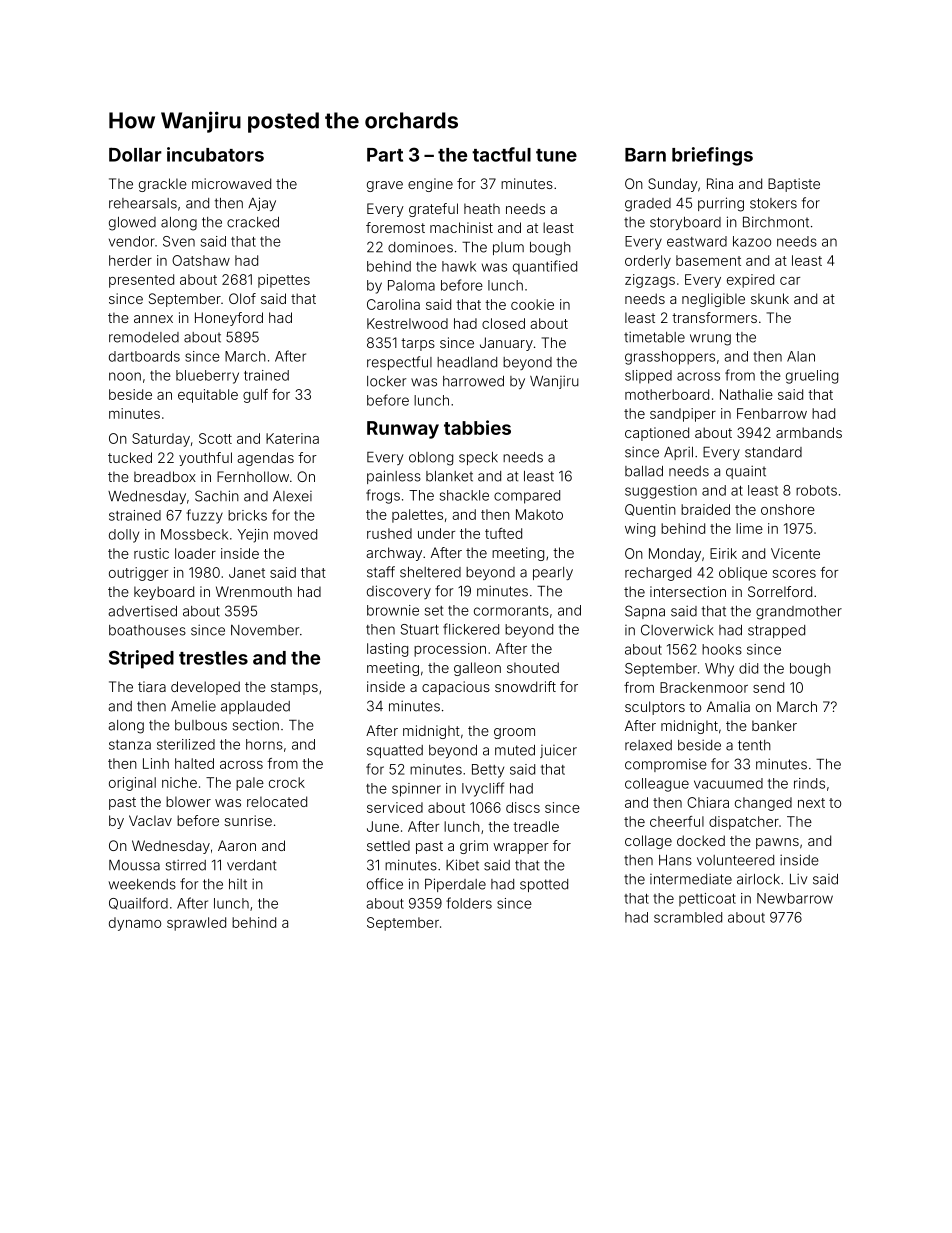 The image size is (952, 1233). I want to click on sprawled, so click(196, 924).
